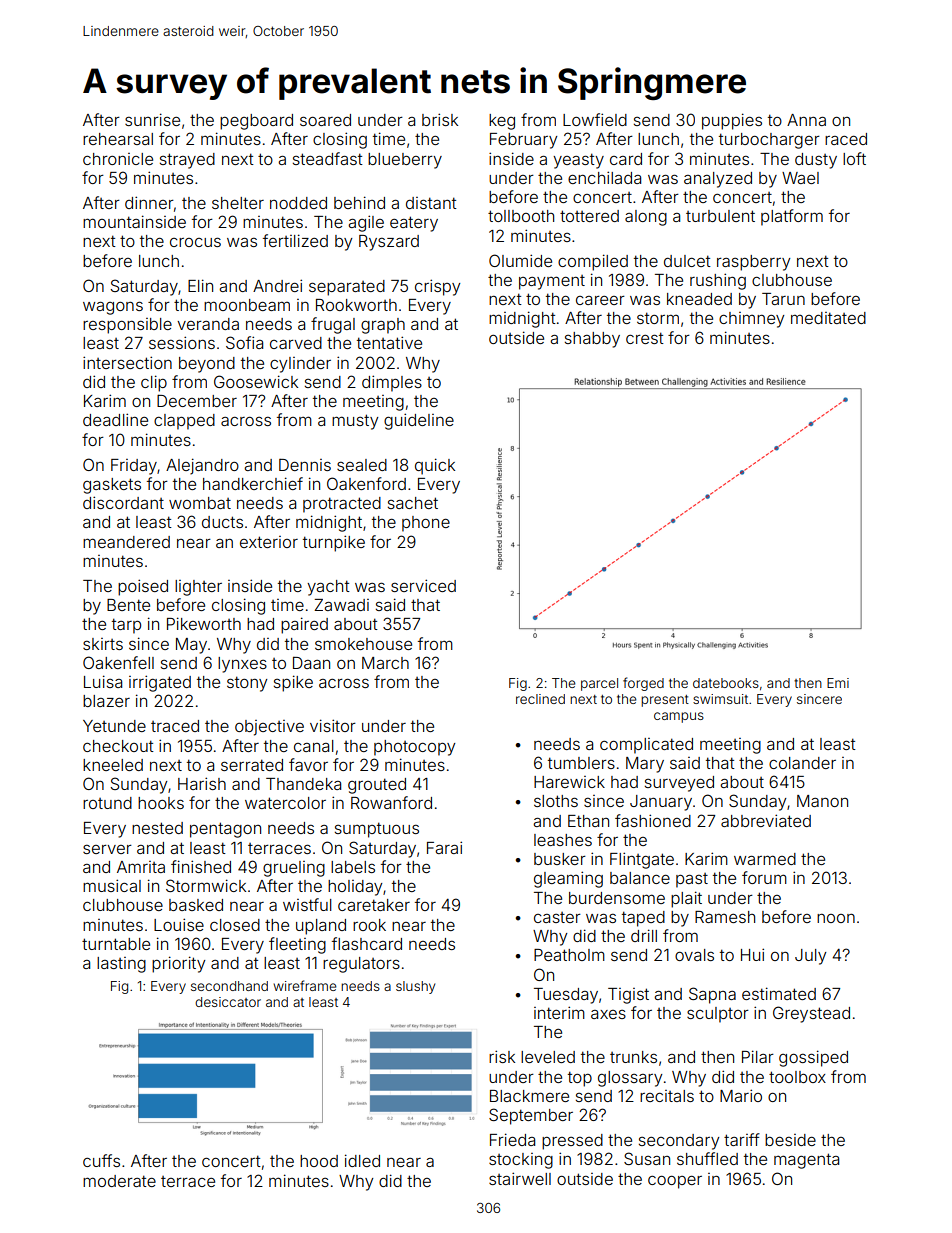 Image resolution: width=952 pixels, height=1233 pixels. What do you see at coordinates (414, 748) in the screenshot?
I see `photocopy` at bounding box center [414, 748].
